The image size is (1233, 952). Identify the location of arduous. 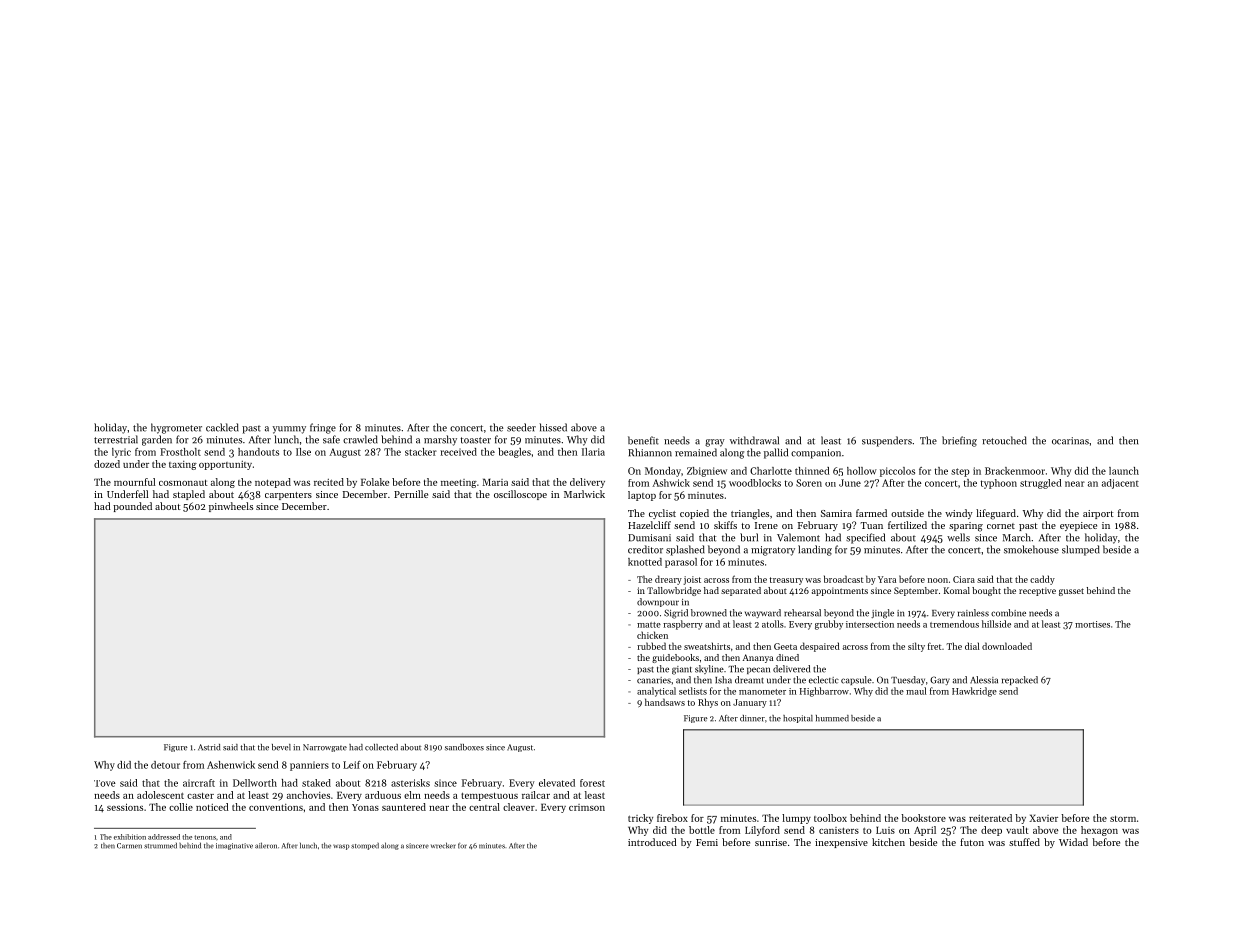
(383, 795).
